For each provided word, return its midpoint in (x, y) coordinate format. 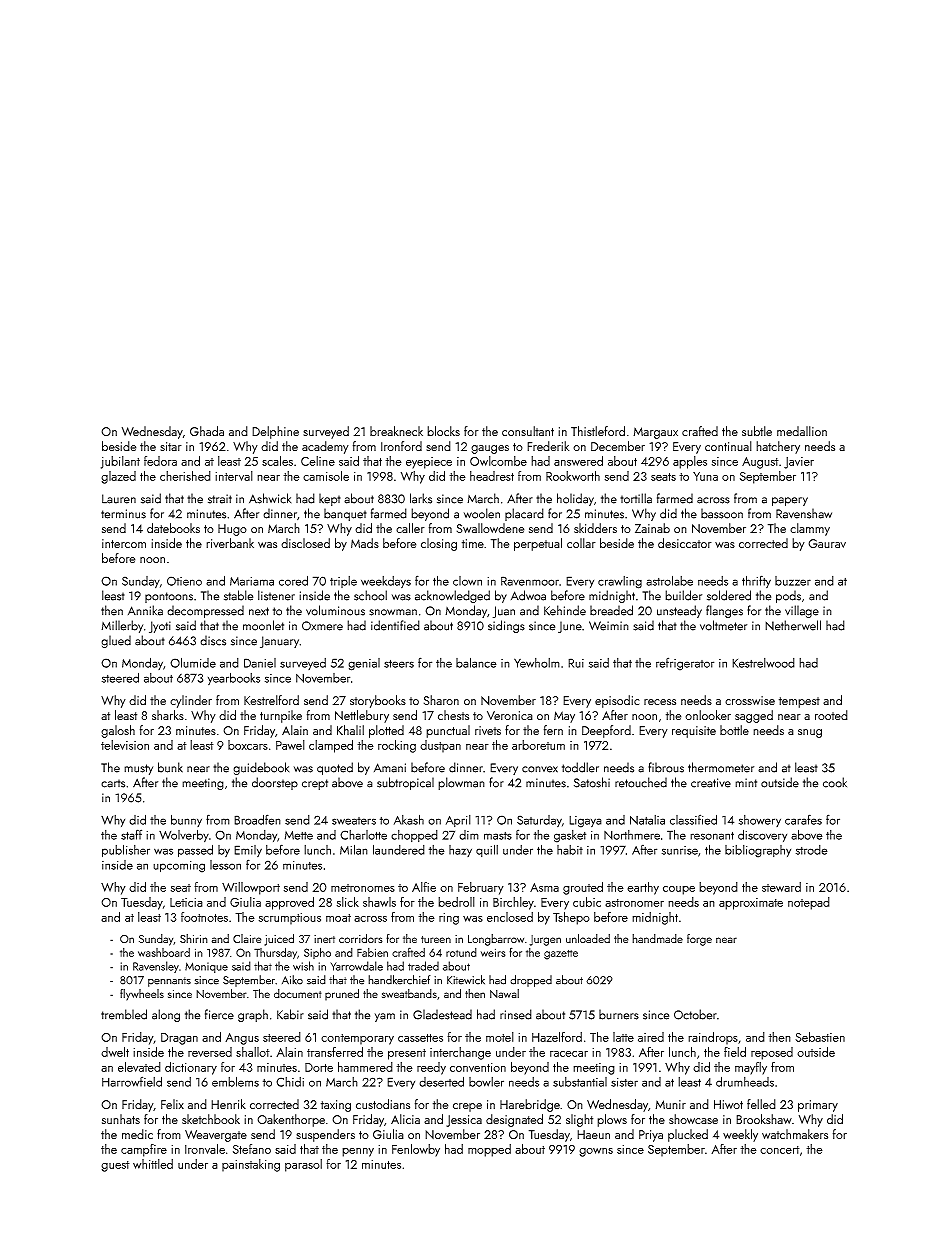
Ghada (207, 431)
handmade (657, 938)
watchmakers (795, 1134)
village (802, 611)
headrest (492, 476)
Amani (390, 768)
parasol (303, 1165)
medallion (802, 431)
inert (324, 939)
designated (514, 1120)
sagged (754, 716)
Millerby (122, 626)
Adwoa (528, 595)
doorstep (275, 783)
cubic (587, 902)
